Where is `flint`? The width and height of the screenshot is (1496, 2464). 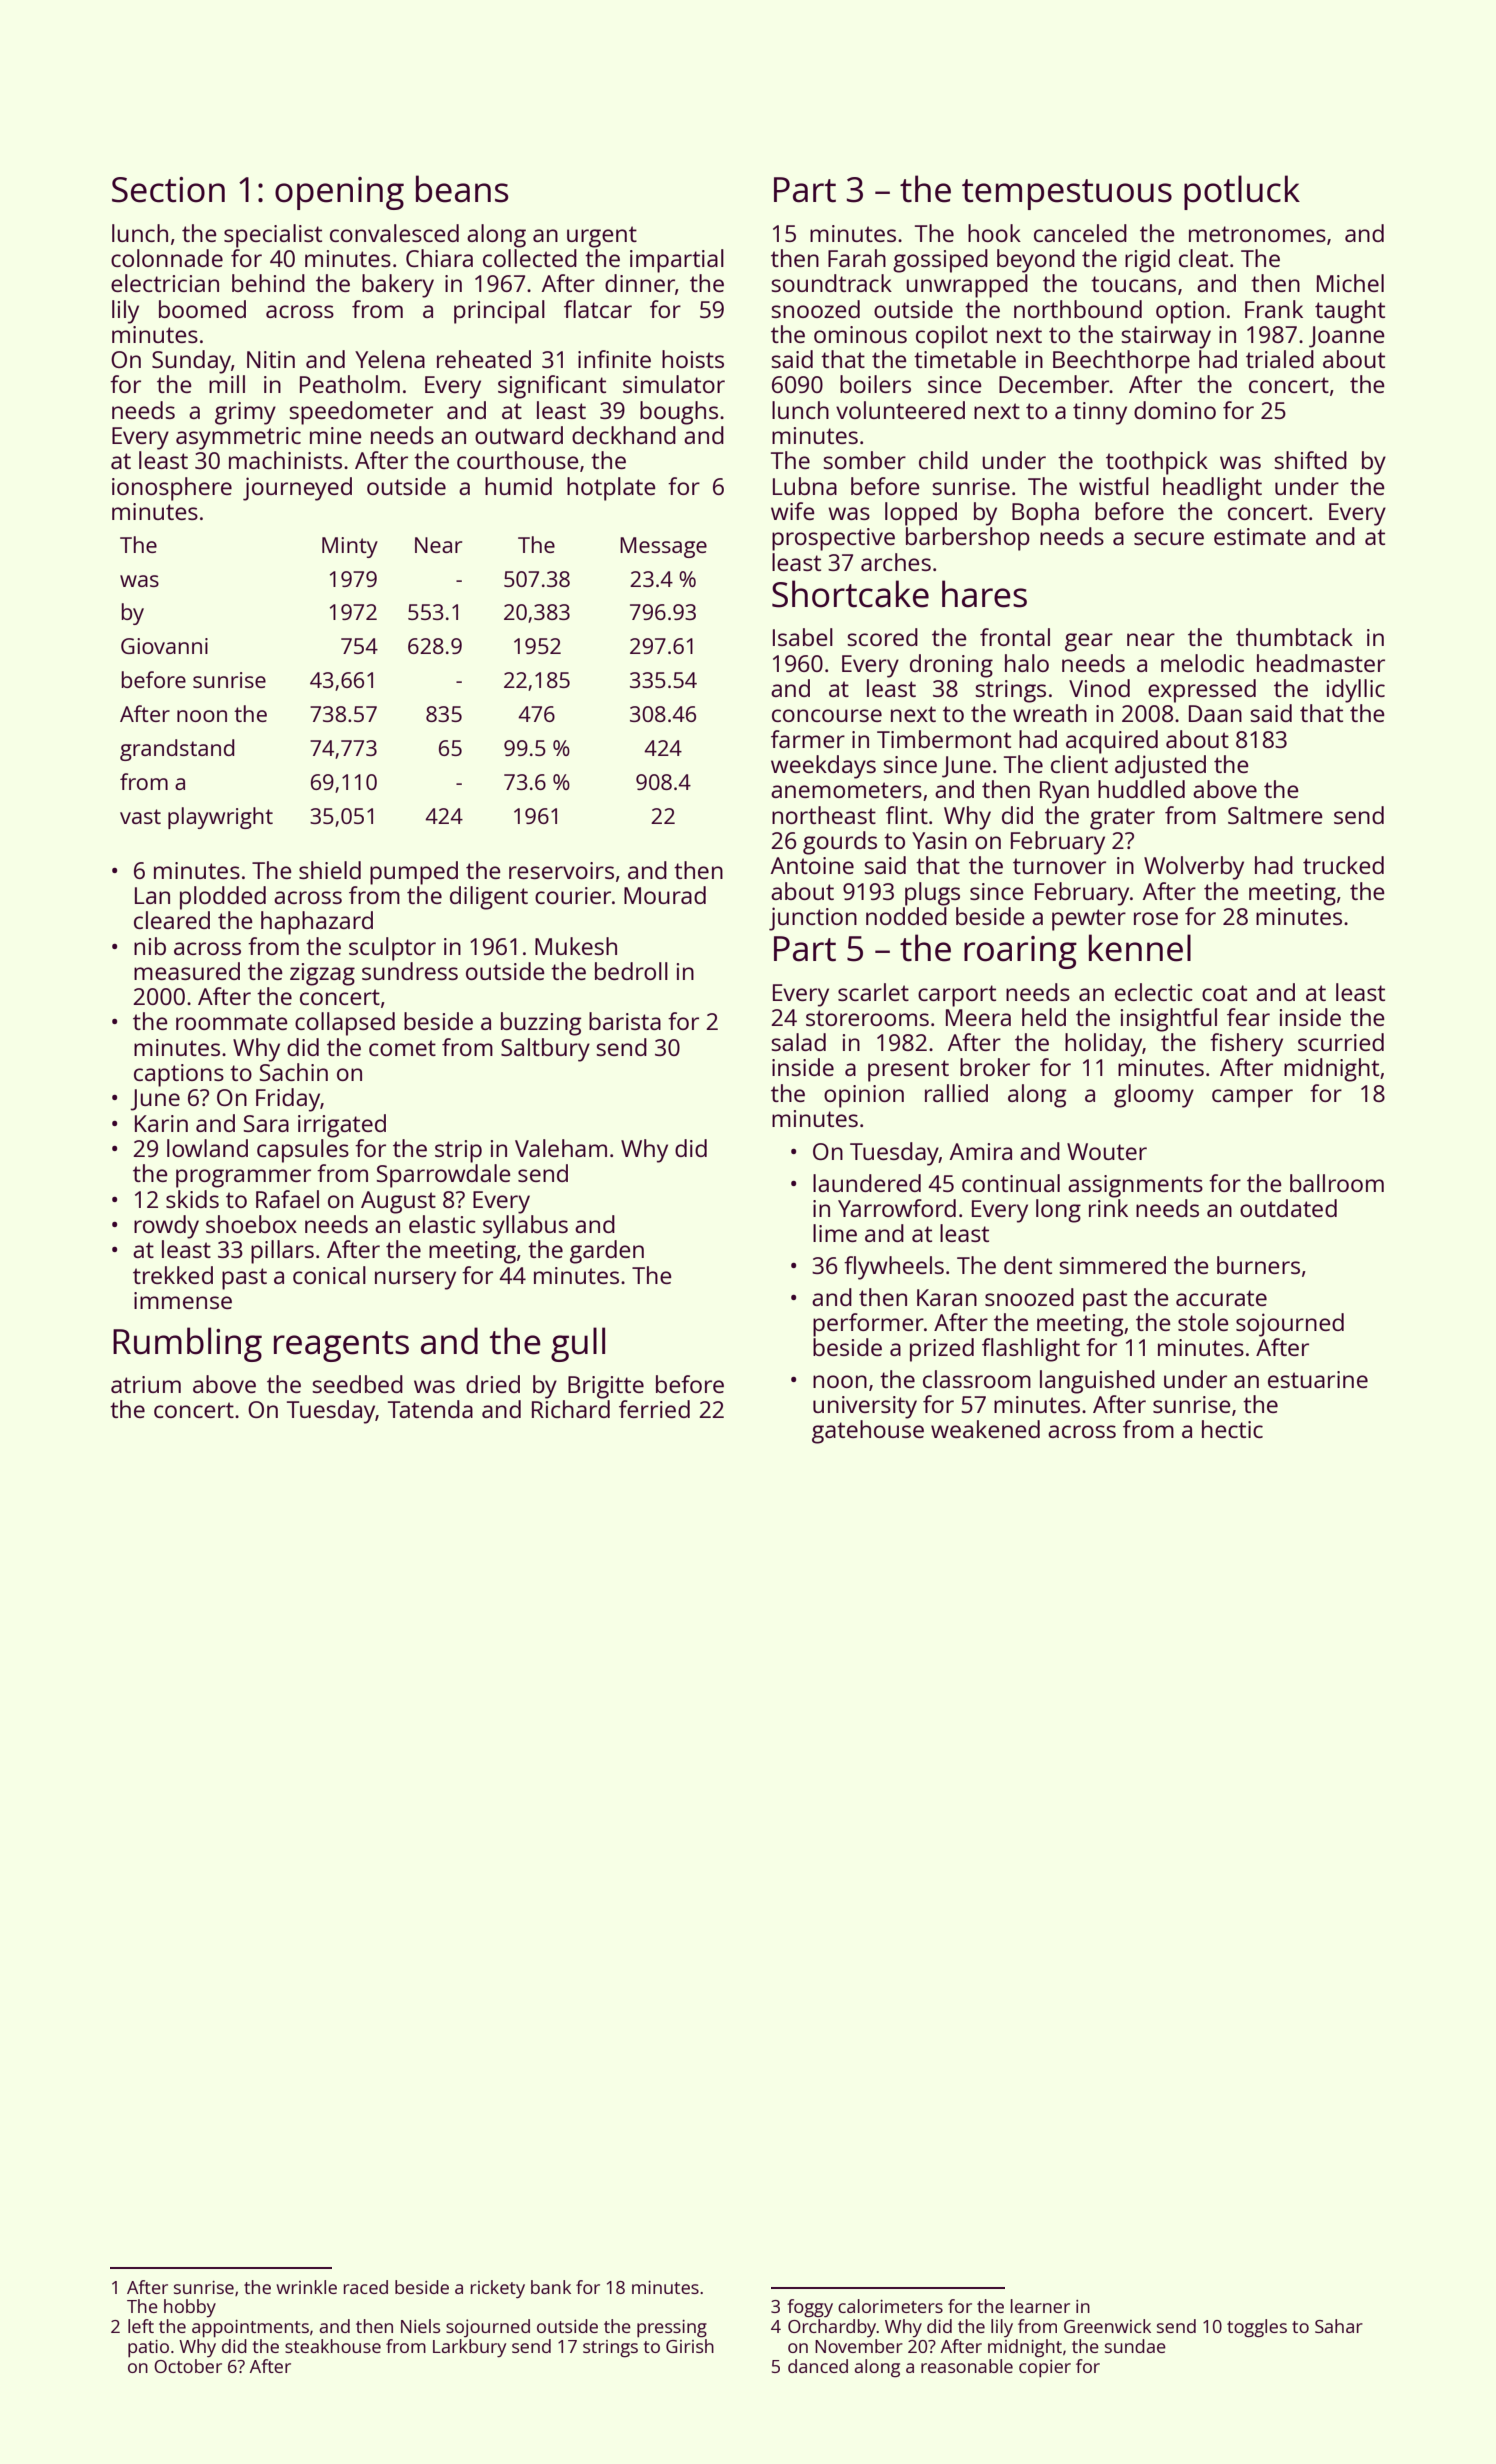
flint is located at coordinates (907, 815).
